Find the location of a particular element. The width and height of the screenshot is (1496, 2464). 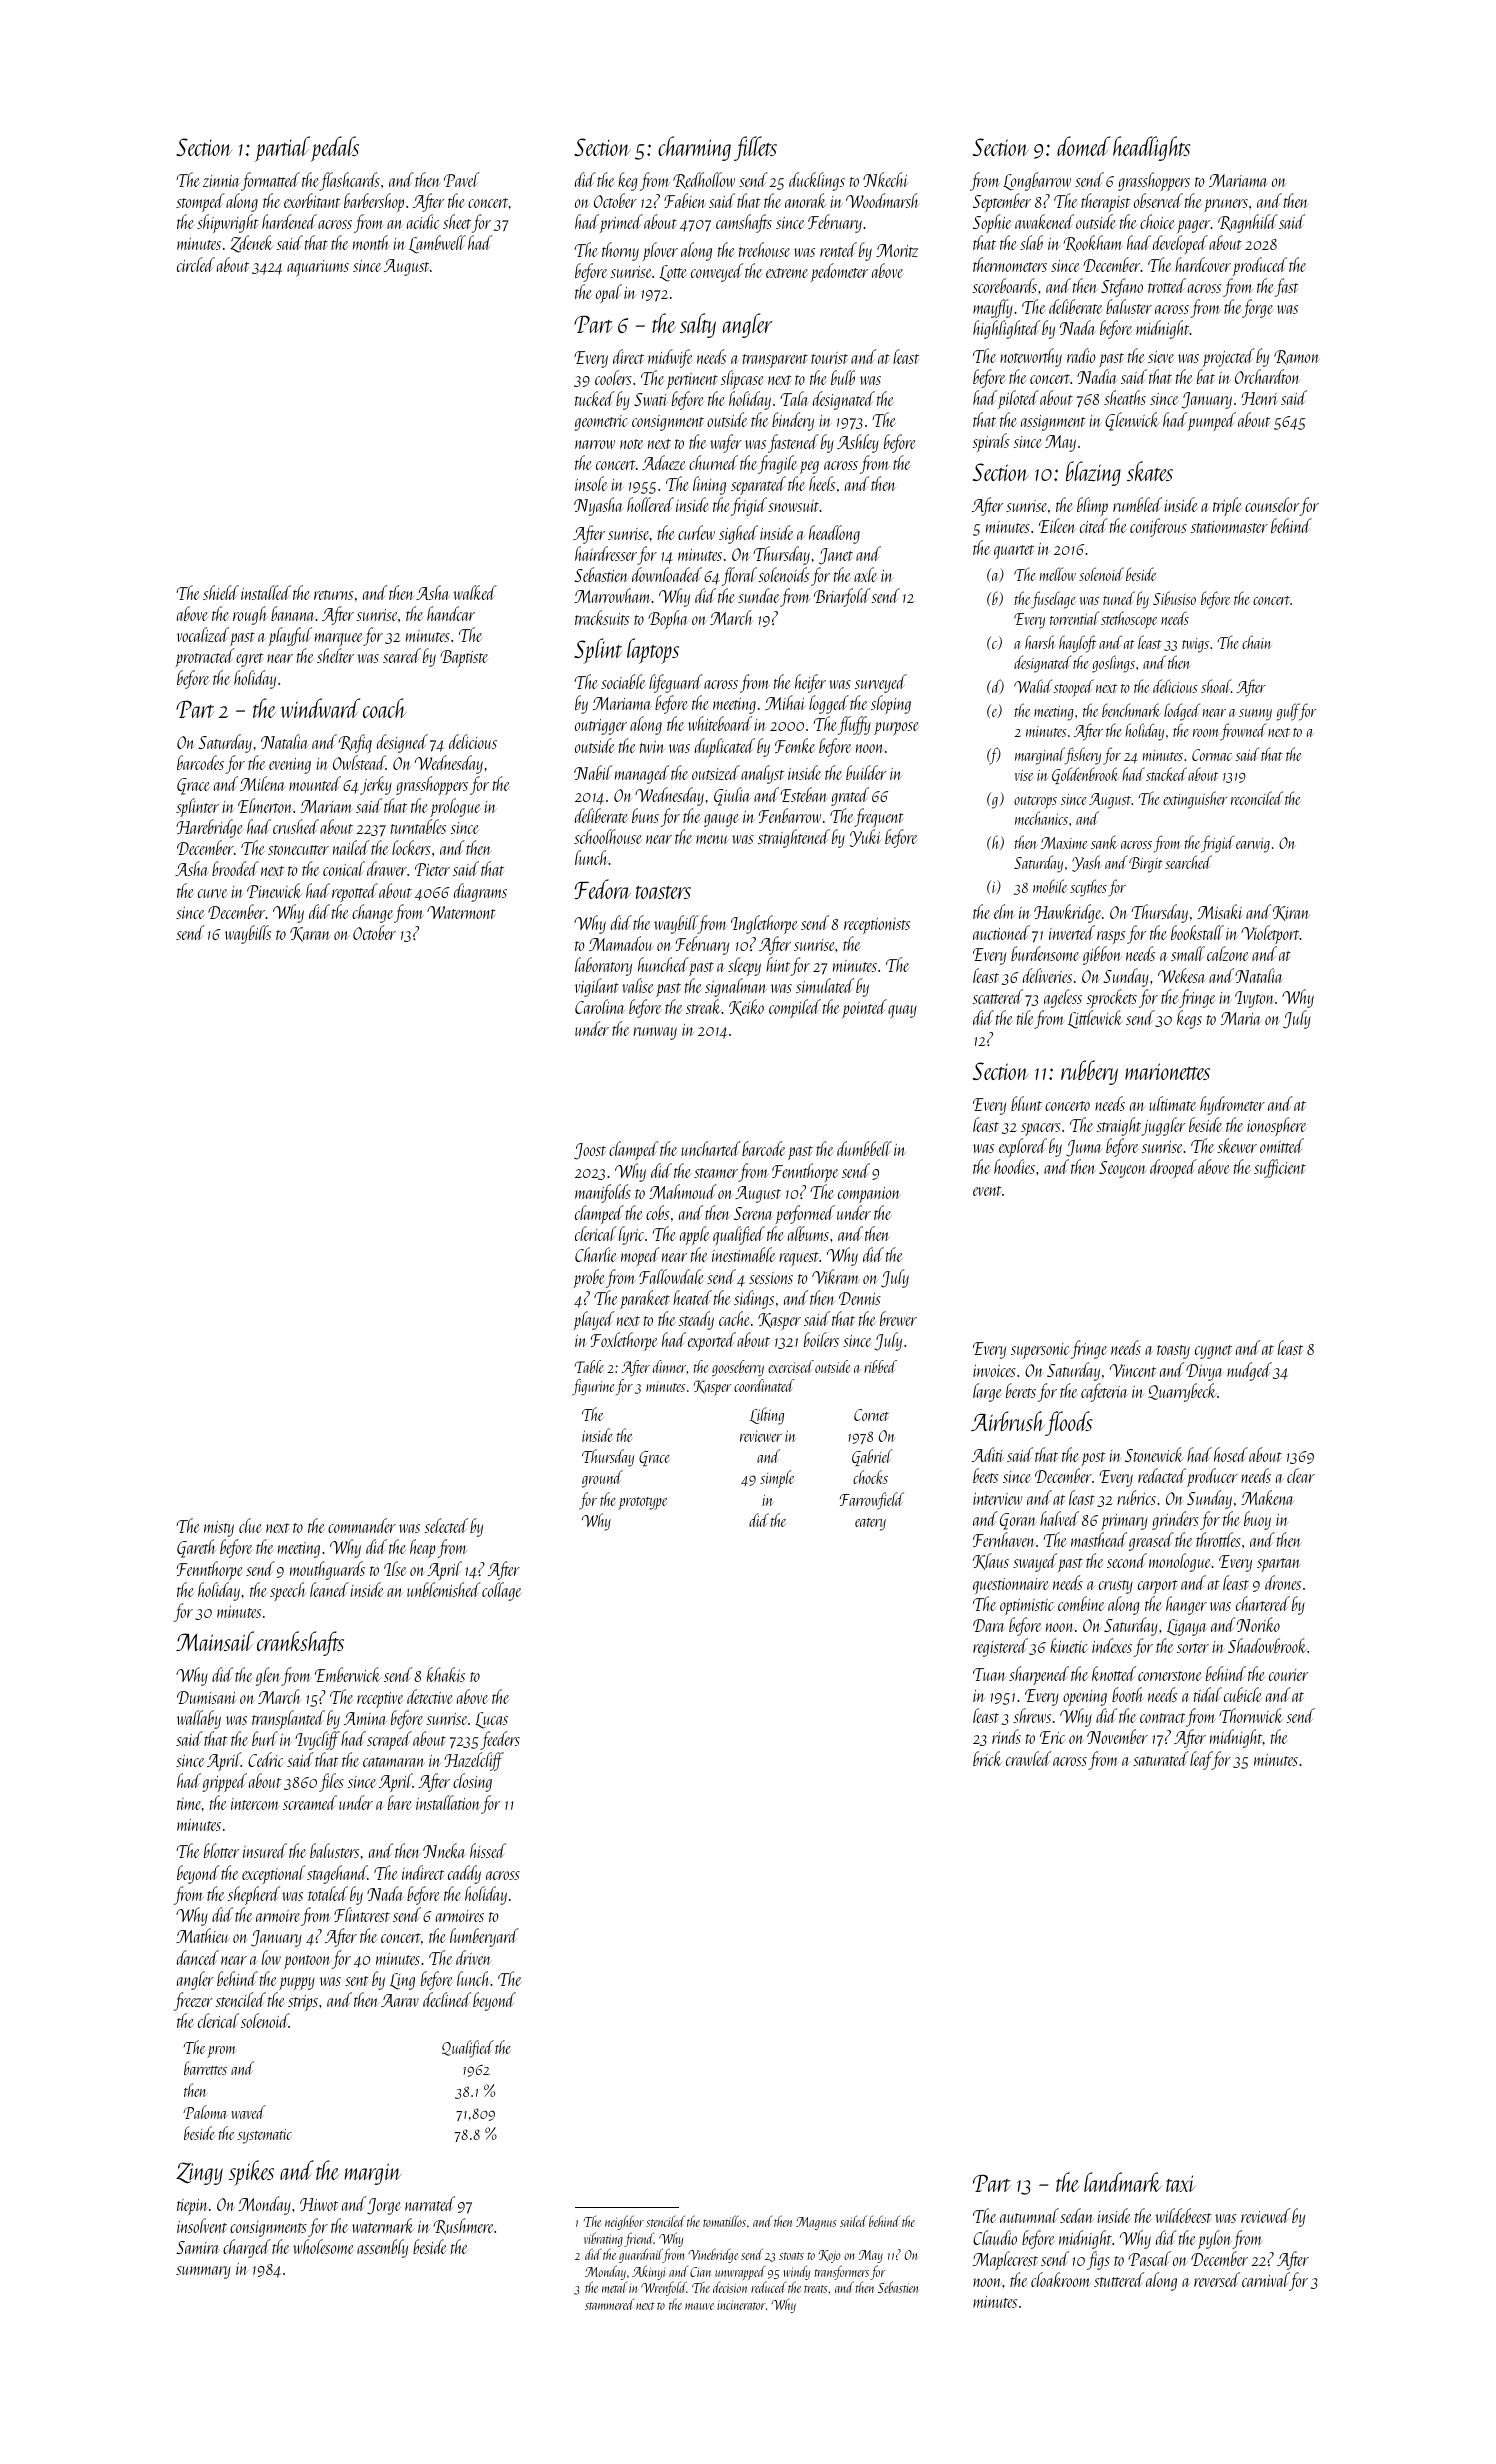

feeders is located at coordinates (500, 1740).
